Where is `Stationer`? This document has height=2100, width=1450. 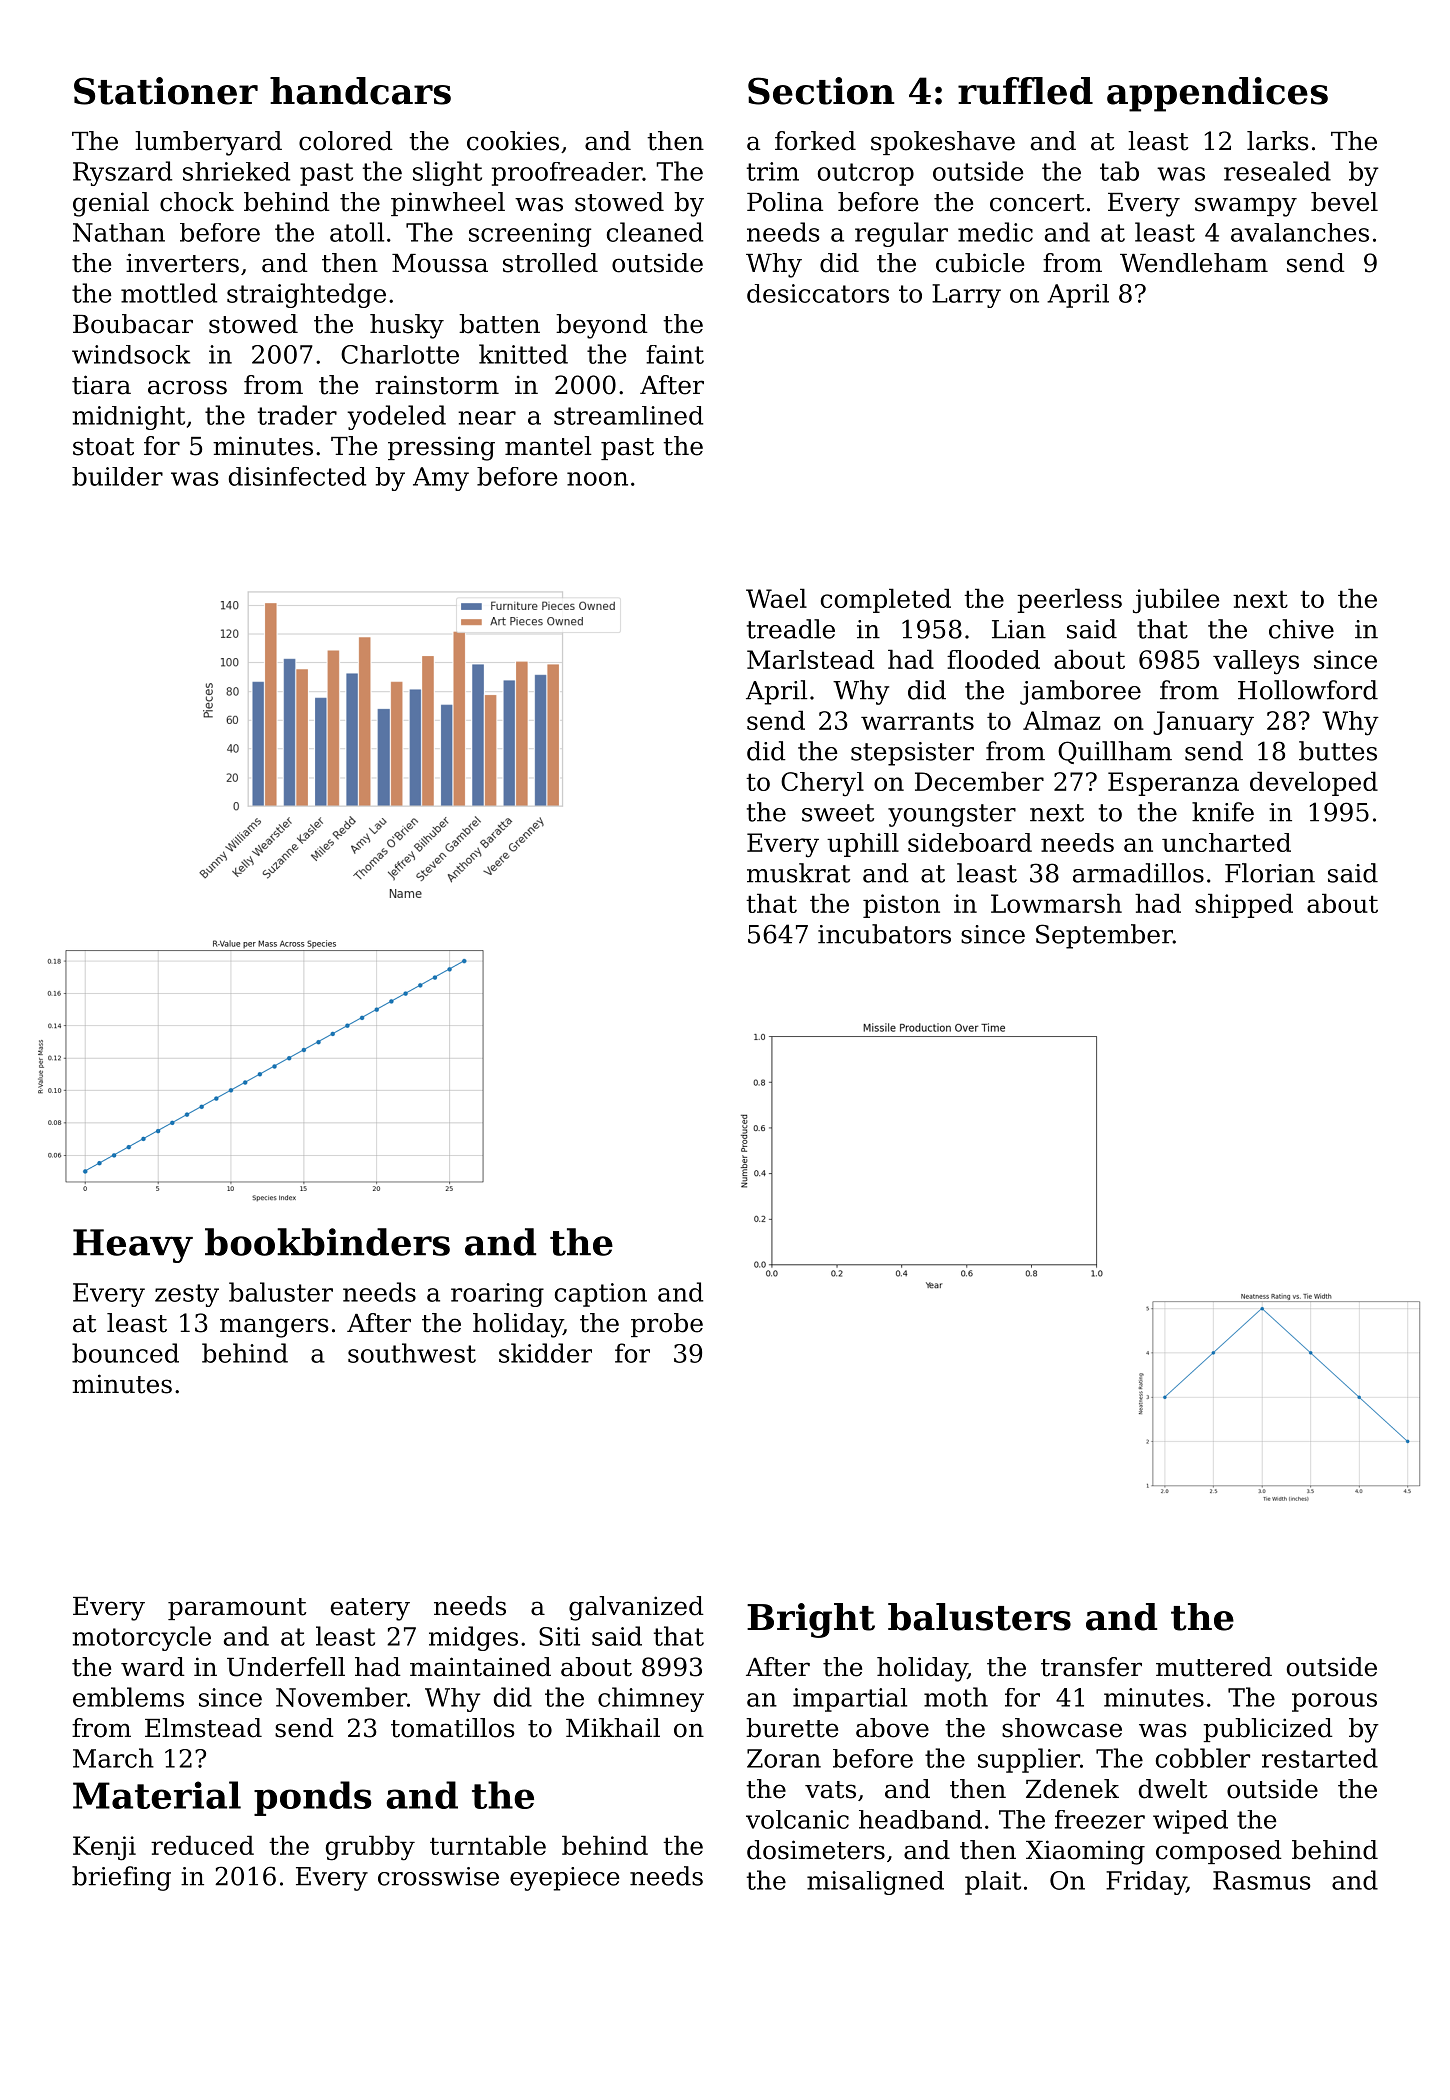 Stationer is located at coordinates (166, 91).
